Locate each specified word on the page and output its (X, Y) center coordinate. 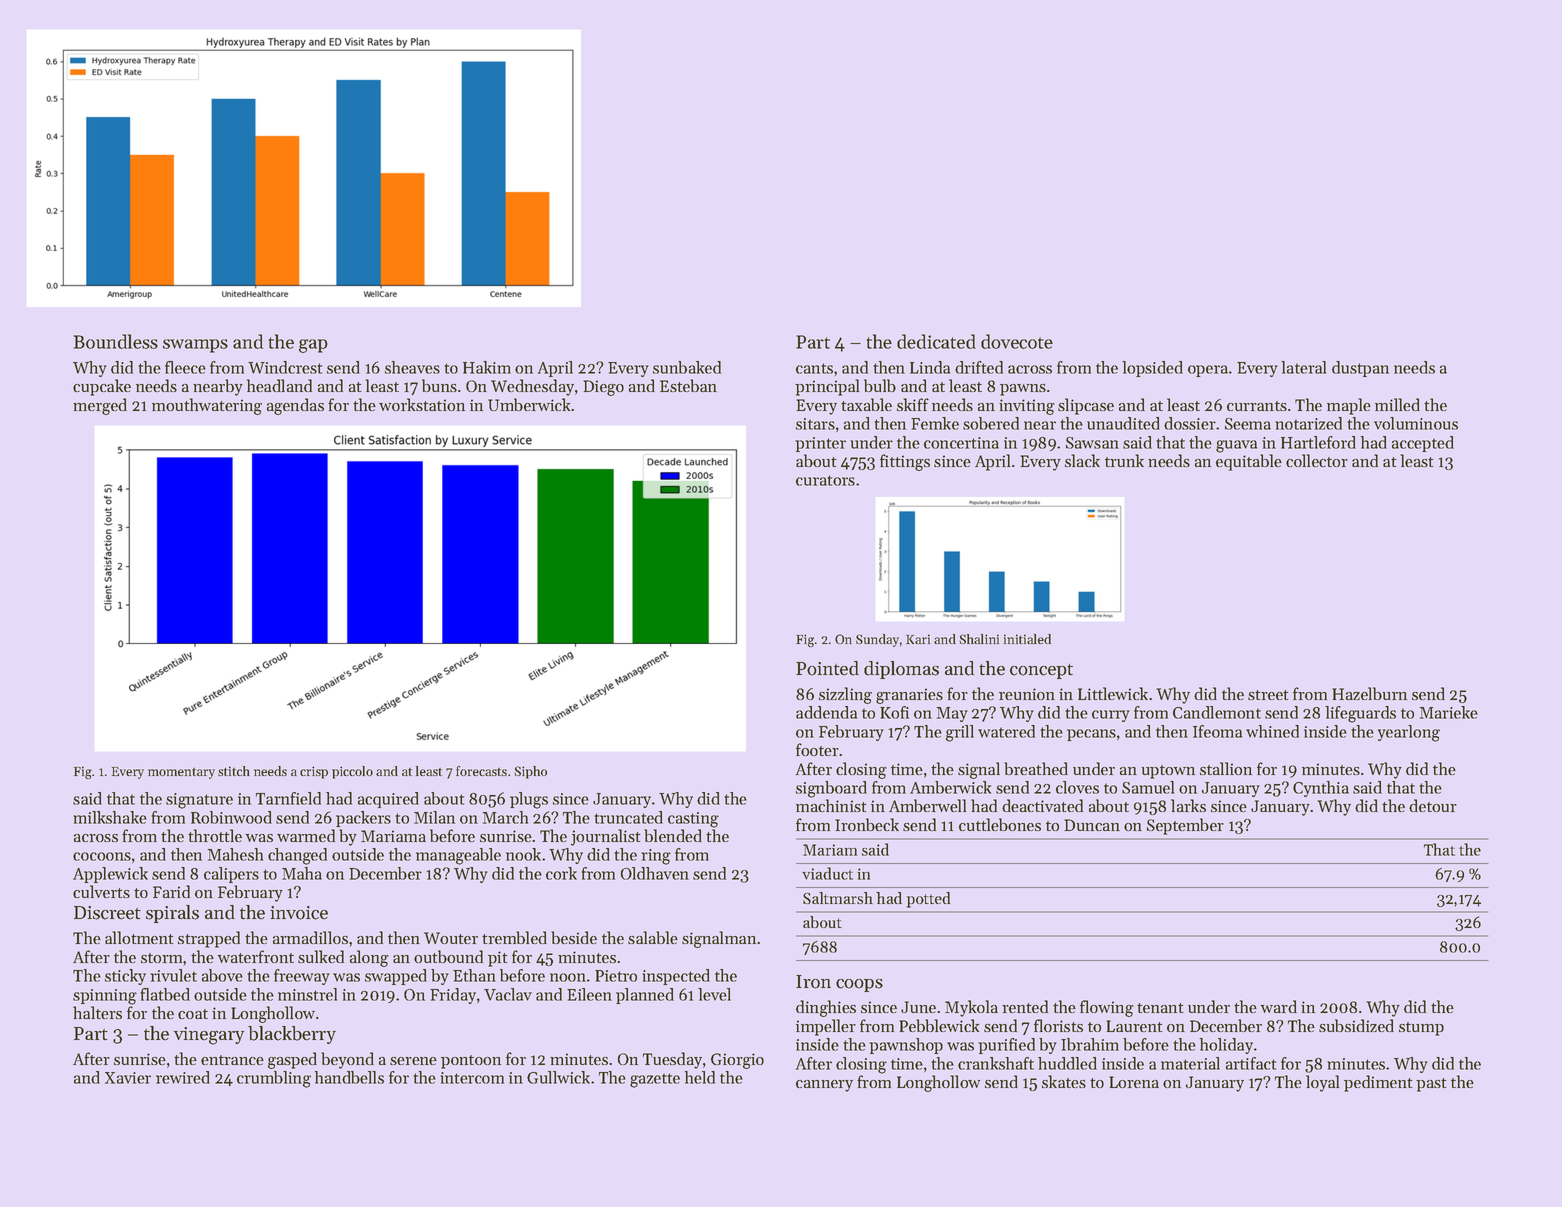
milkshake (110, 817)
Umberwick (529, 404)
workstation (422, 404)
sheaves (412, 367)
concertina (961, 443)
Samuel (1148, 787)
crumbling (274, 1079)
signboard (831, 789)
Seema (1248, 424)
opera (1208, 371)
